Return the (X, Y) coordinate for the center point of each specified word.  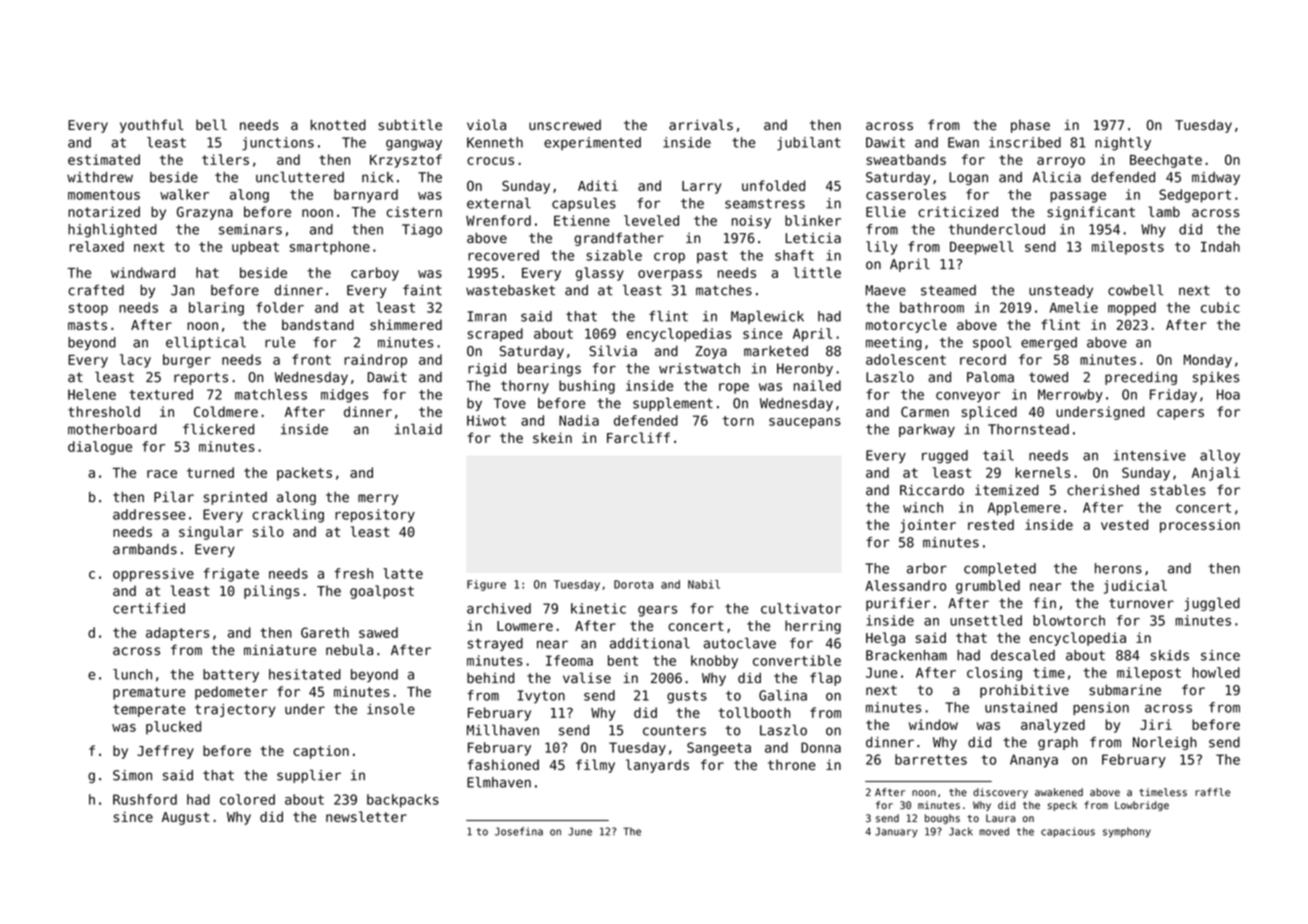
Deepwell (981, 248)
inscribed (1025, 142)
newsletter (366, 816)
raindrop (375, 361)
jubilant (809, 144)
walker (184, 194)
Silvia (613, 351)
